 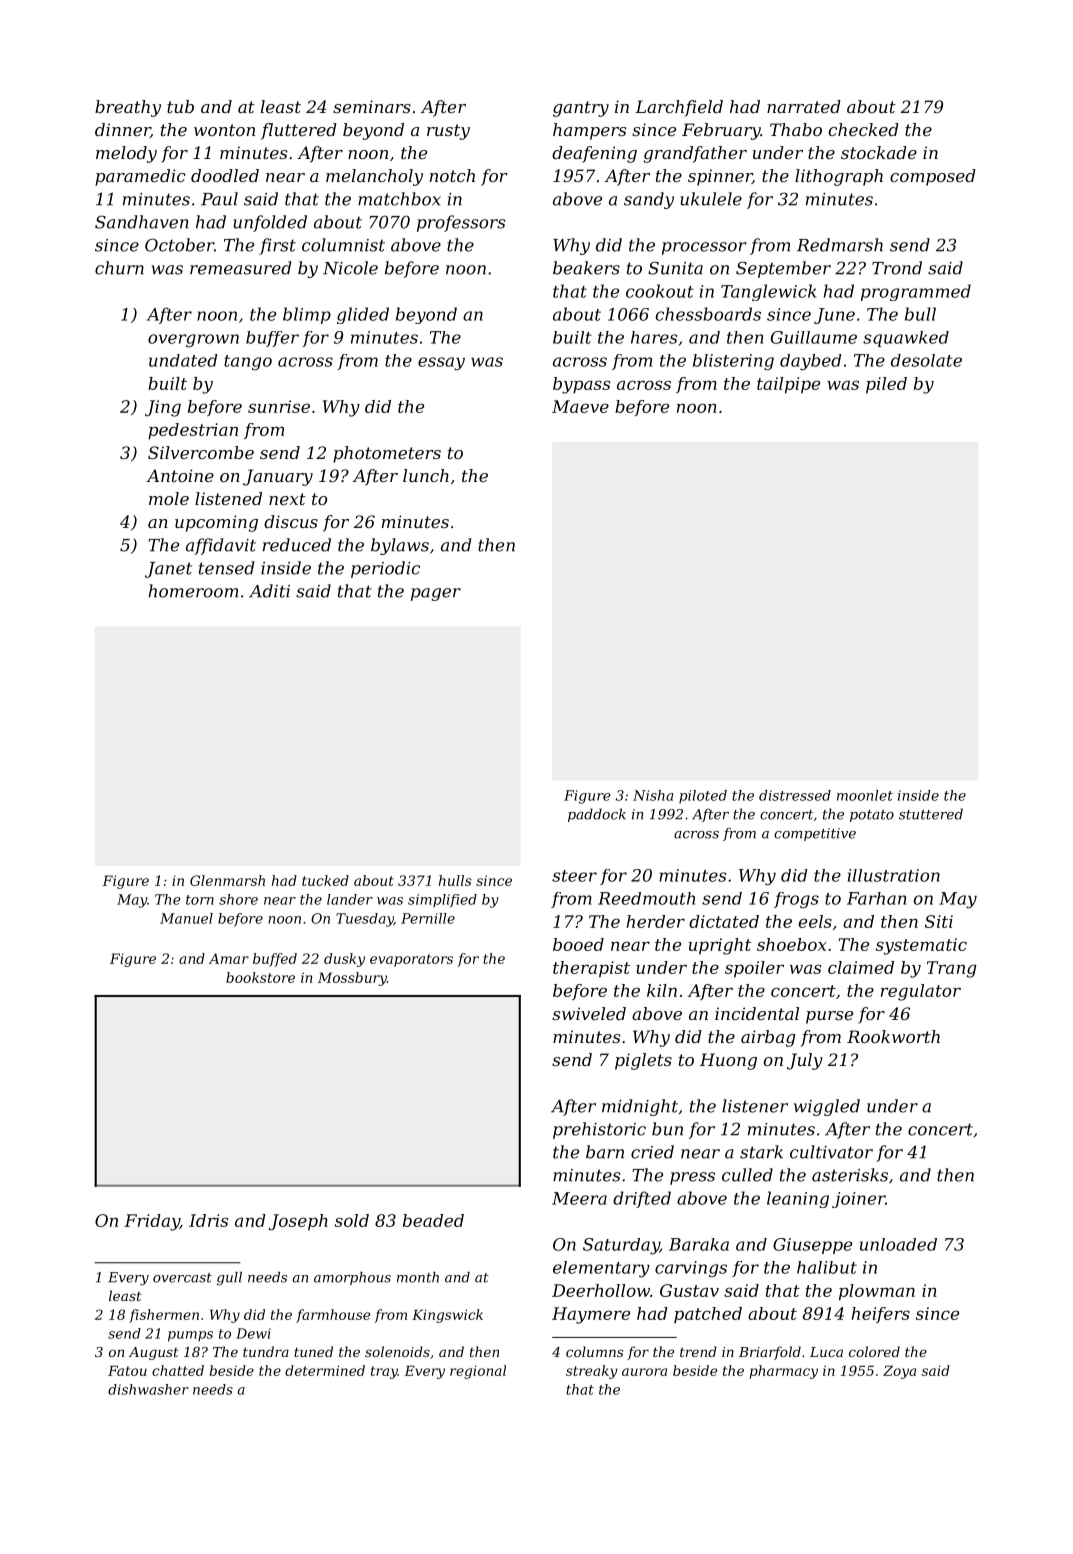 What do you see at coordinates (200, 900) in the page?
I see `torn` at bounding box center [200, 900].
